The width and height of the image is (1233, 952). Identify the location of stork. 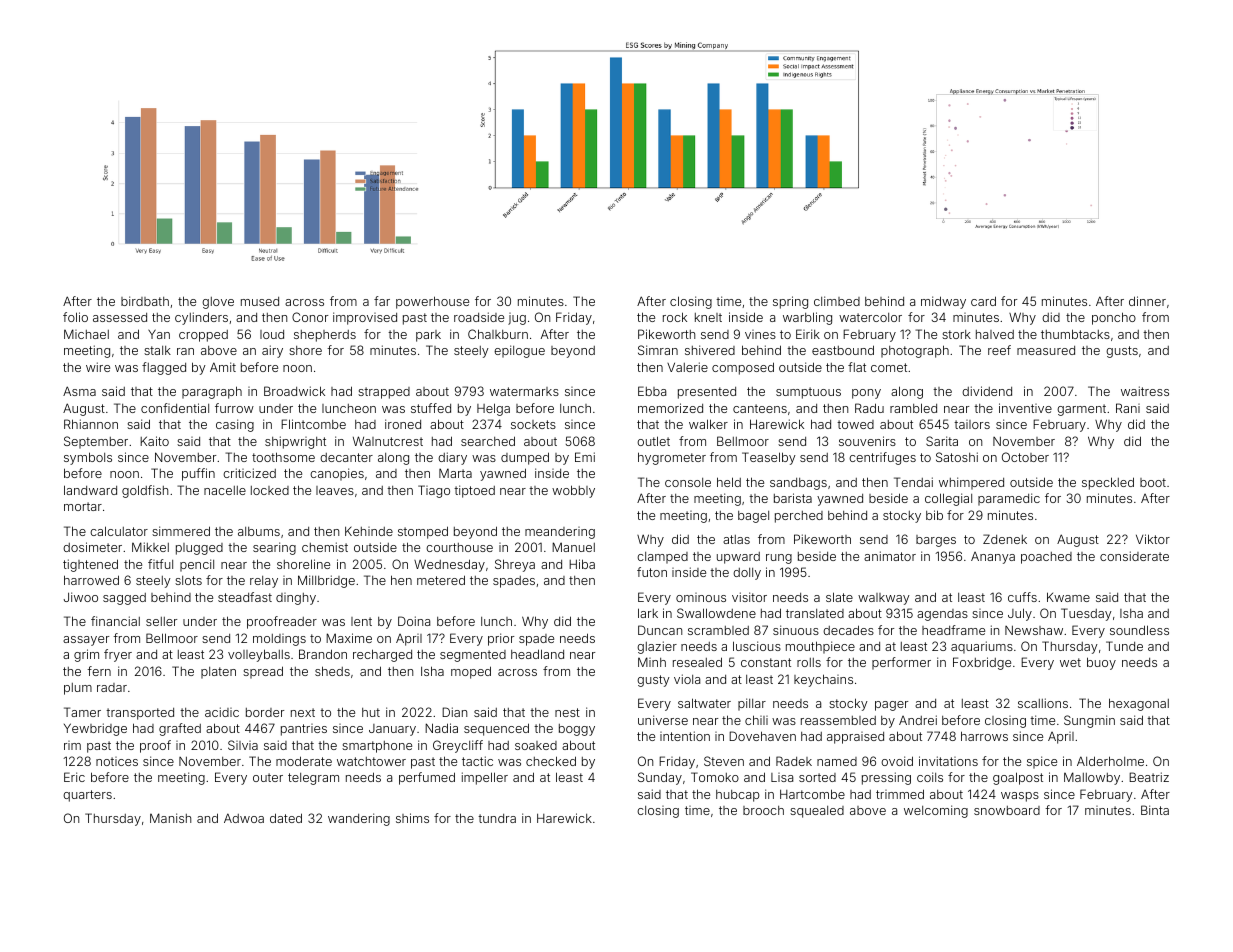
(956, 334).
